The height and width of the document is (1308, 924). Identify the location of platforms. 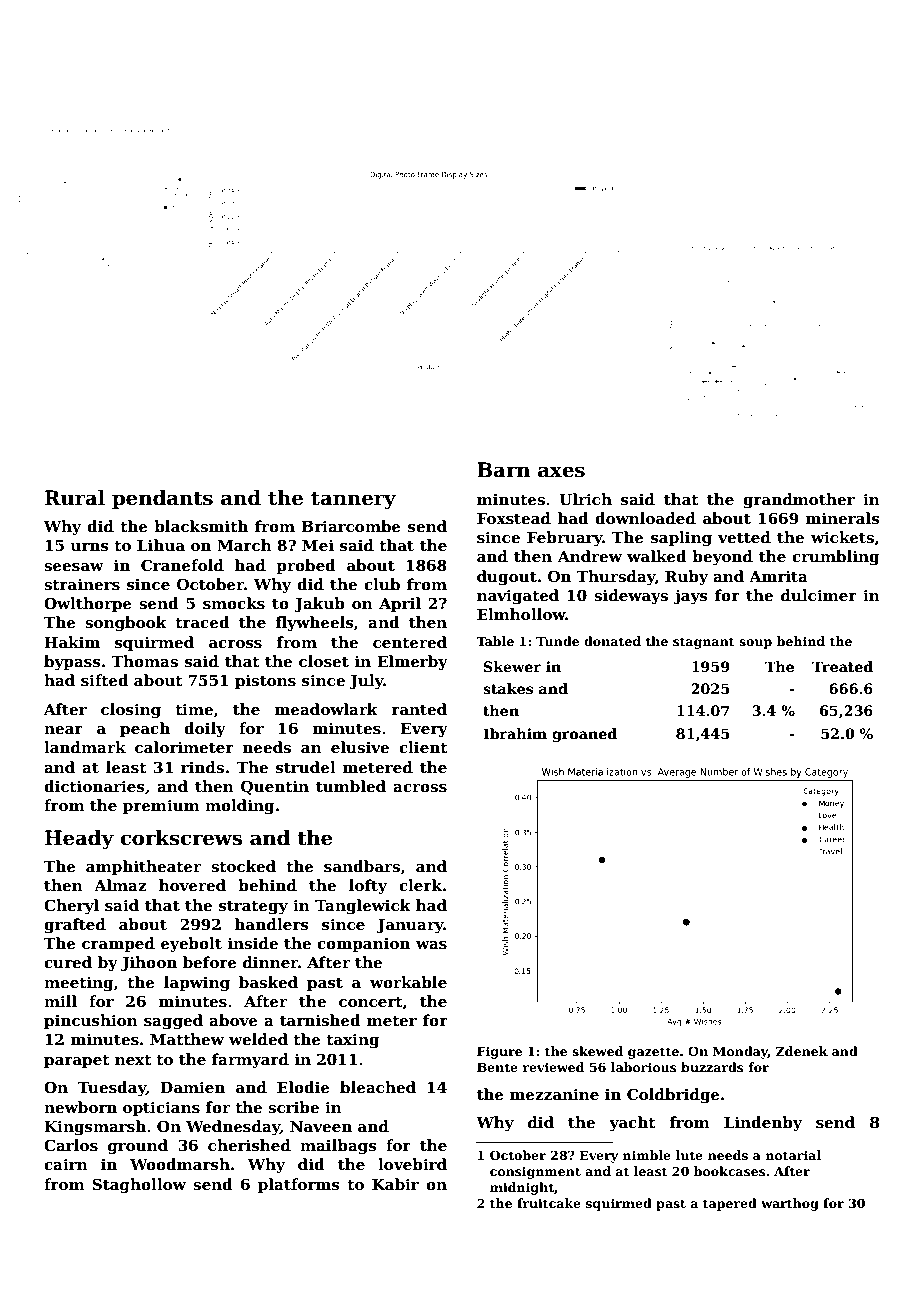
(299, 1185).
